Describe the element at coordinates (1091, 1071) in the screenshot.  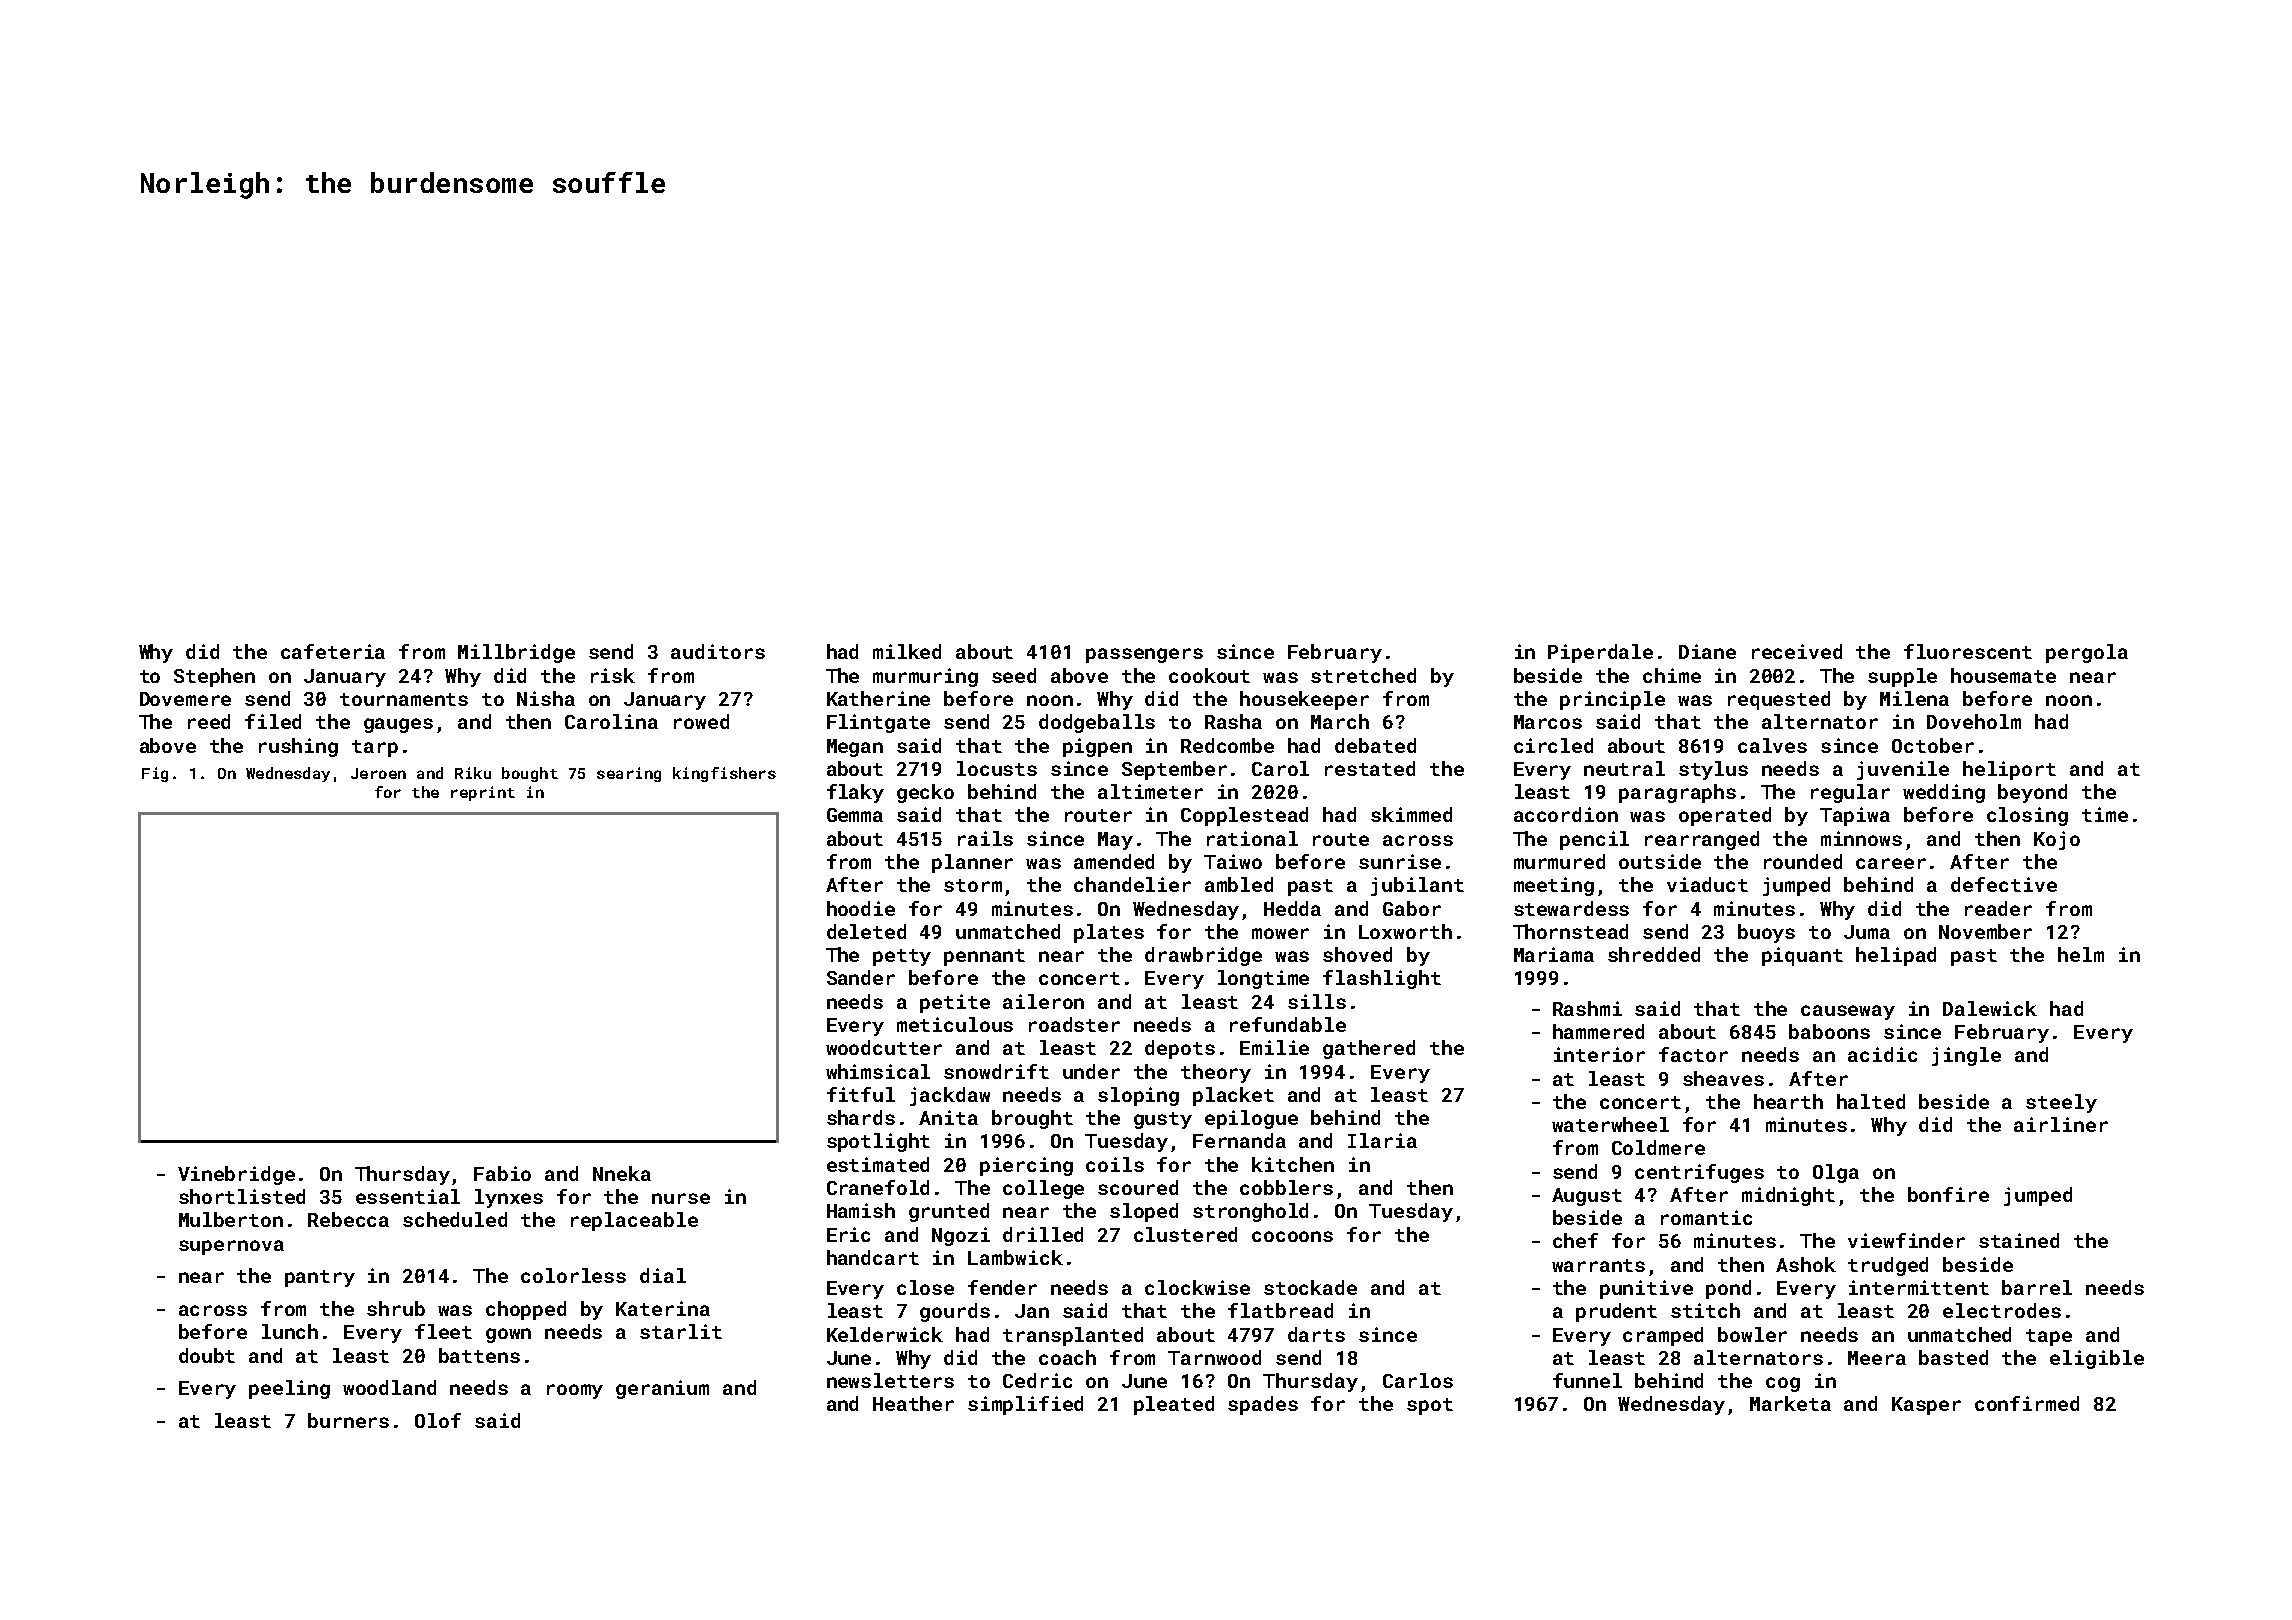
I see `under` at that location.
